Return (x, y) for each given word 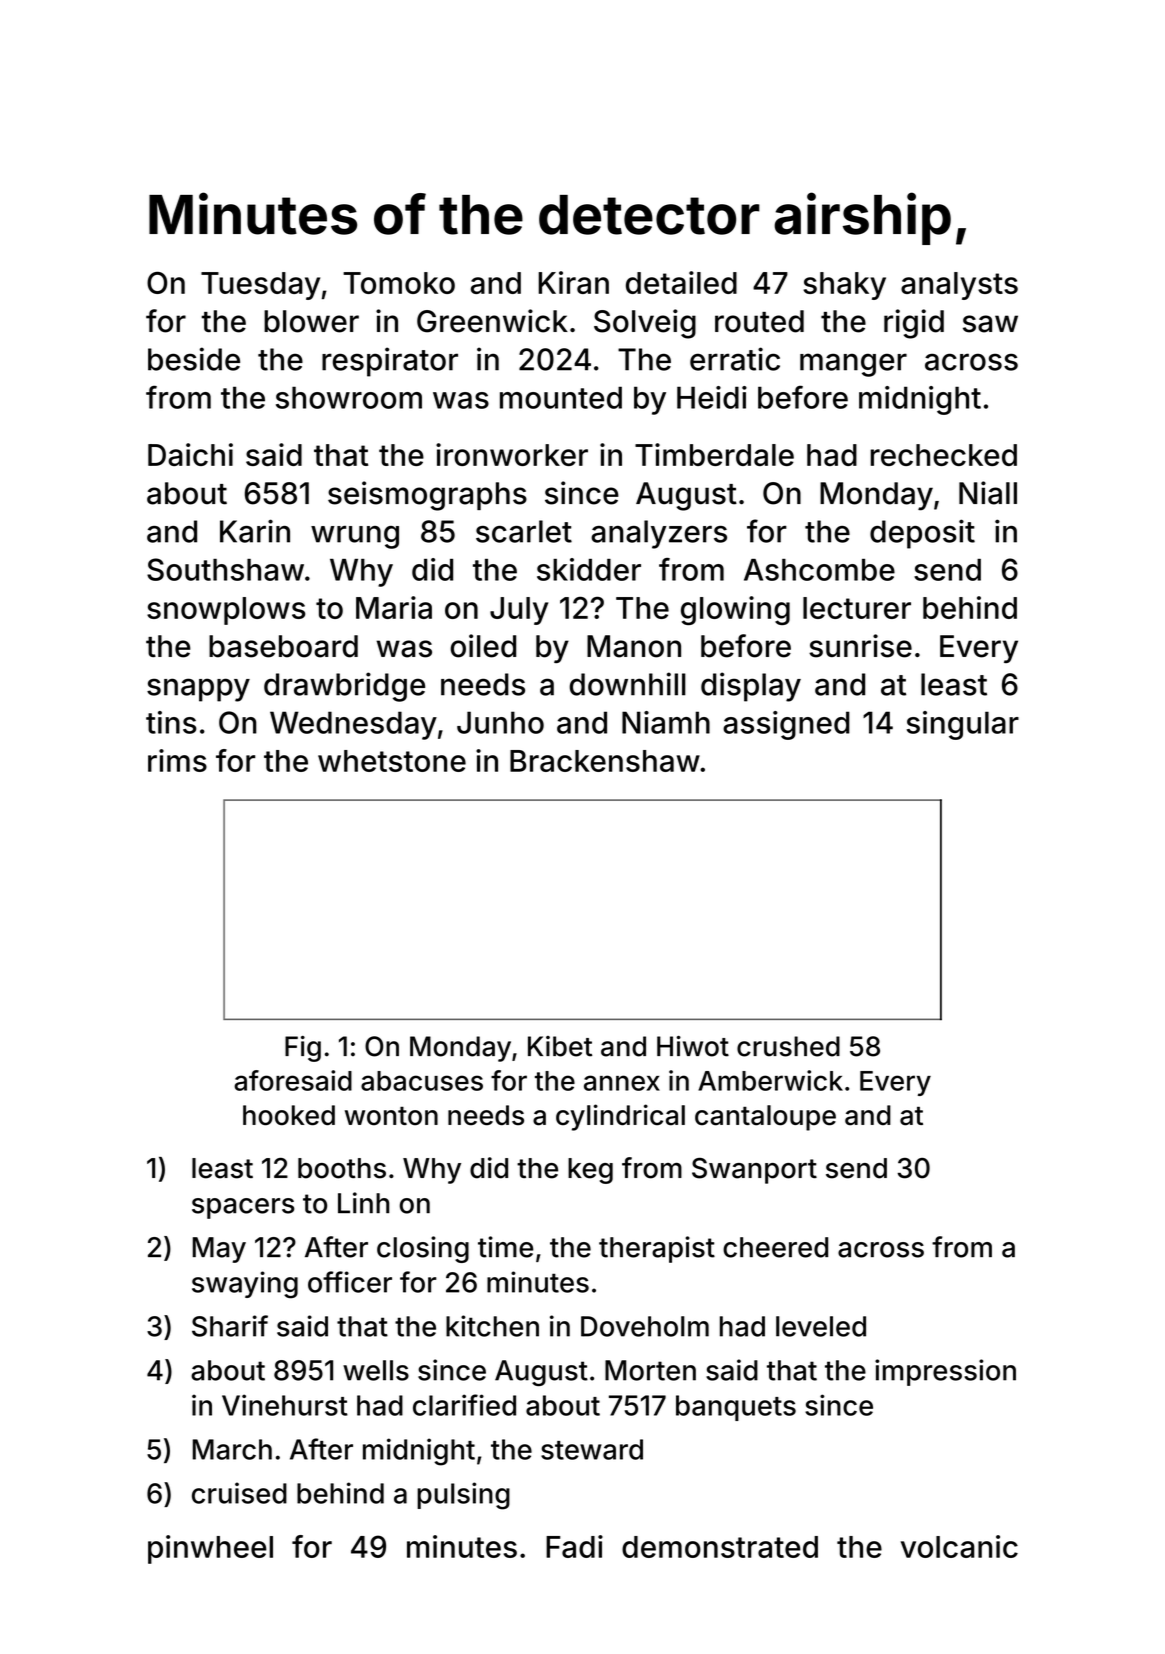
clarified (464, 1405)
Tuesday (260, 286)
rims (177, 760)
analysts (959, 286)
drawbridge (344, 687)
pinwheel (210, 1549)
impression (945, 1372)
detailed (681, 282)
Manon (634, 646)
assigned (786, 725)
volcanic (959, 1546)
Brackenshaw (605, 761)
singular (963, 725)
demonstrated (720, 1547)
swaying (245, 1285)
